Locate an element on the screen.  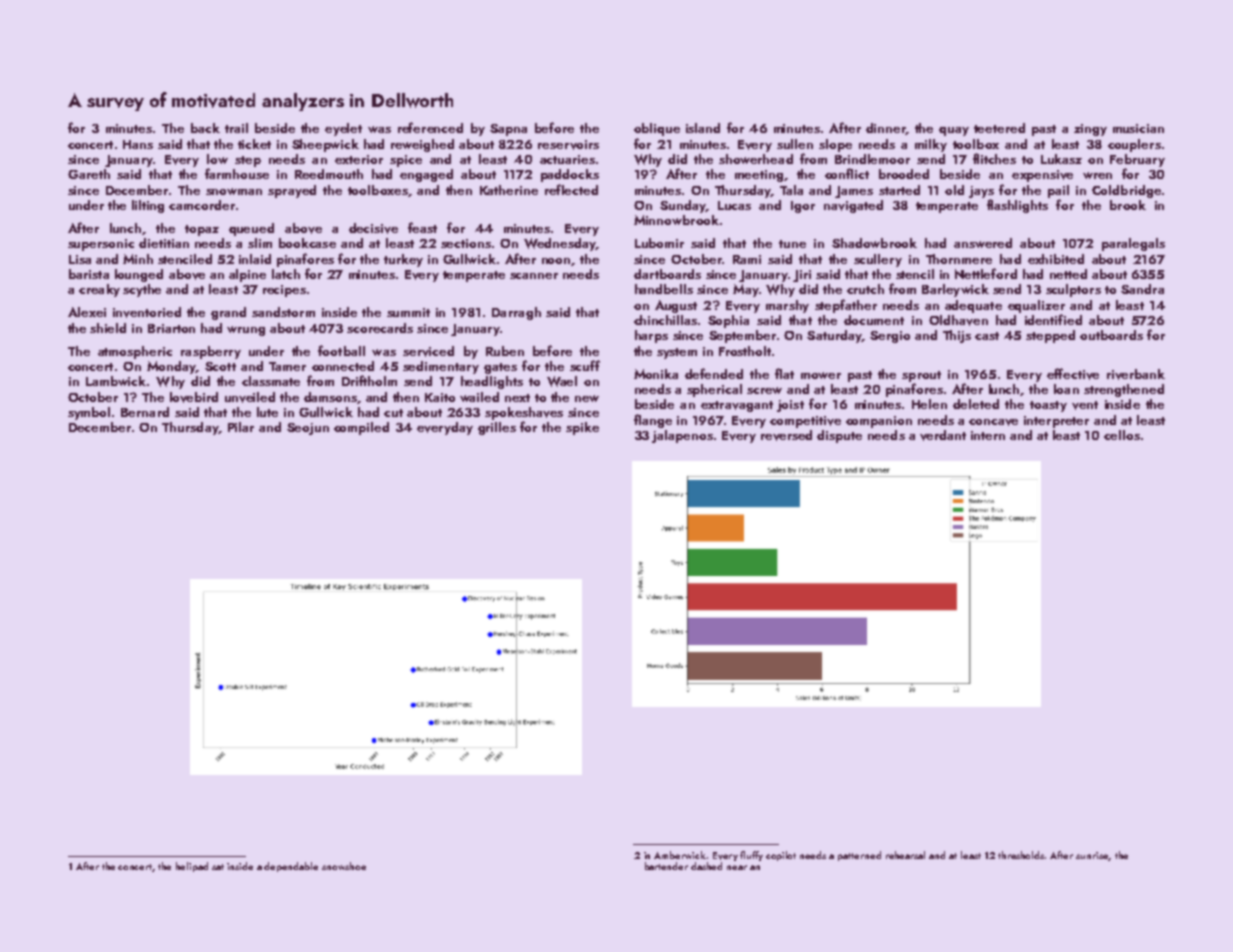
exterior is located at coordinates (359, 159).
